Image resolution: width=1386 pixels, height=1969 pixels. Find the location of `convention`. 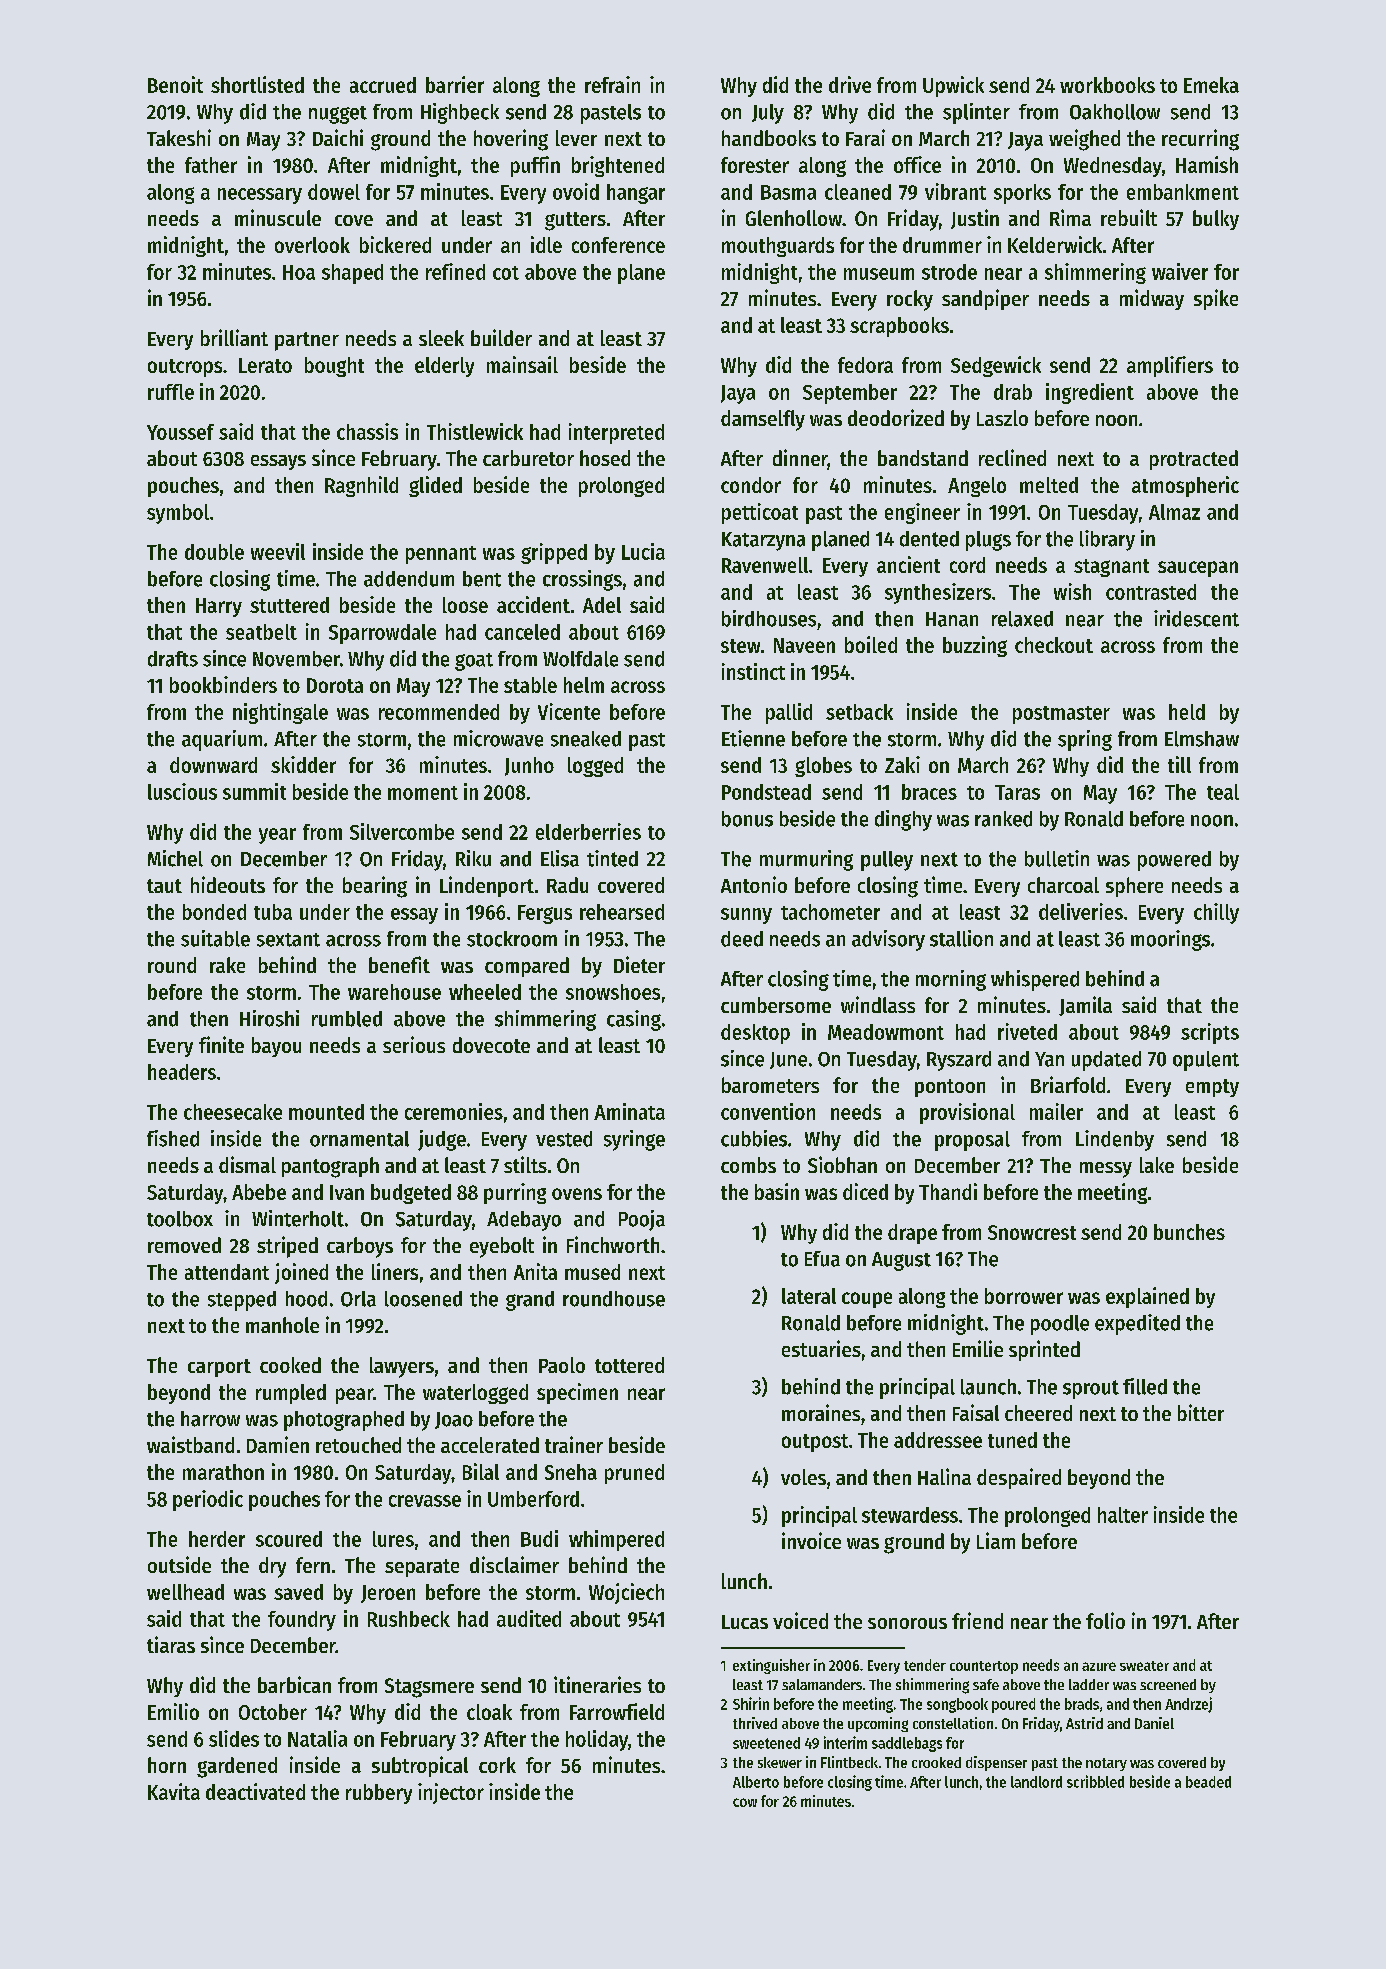

convention is located at coordinates (768, 1111).
